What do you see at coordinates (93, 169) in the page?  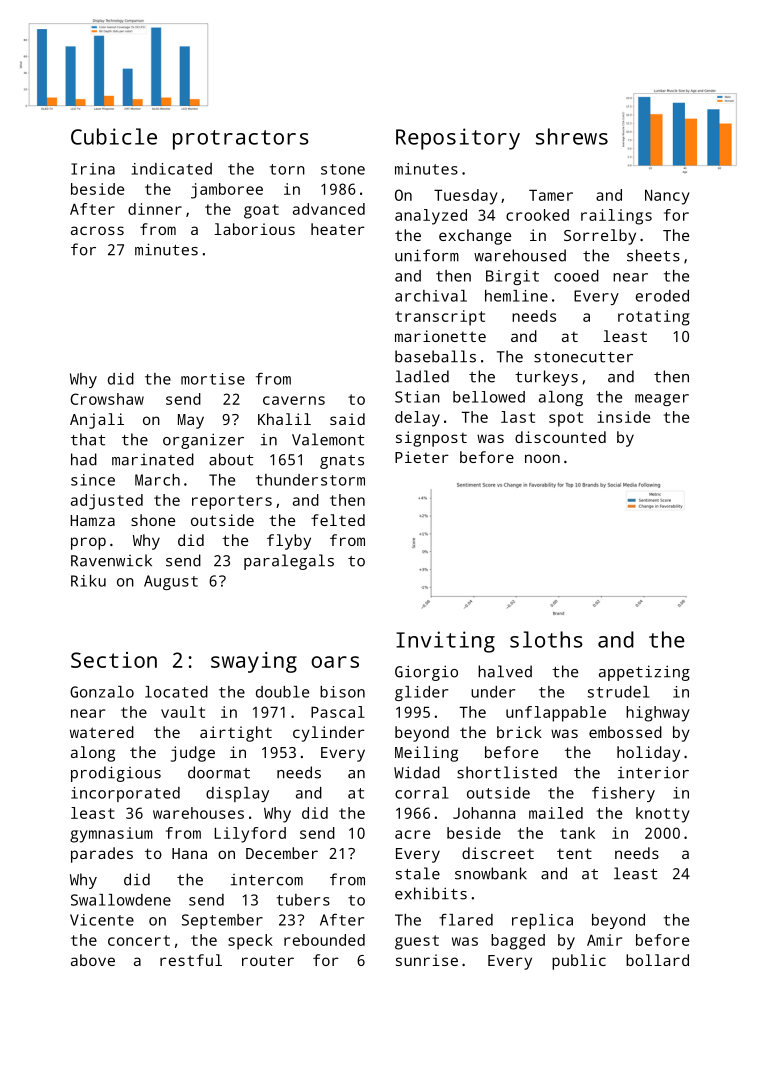 I see `Irina` at bounding box center [93, 169].
